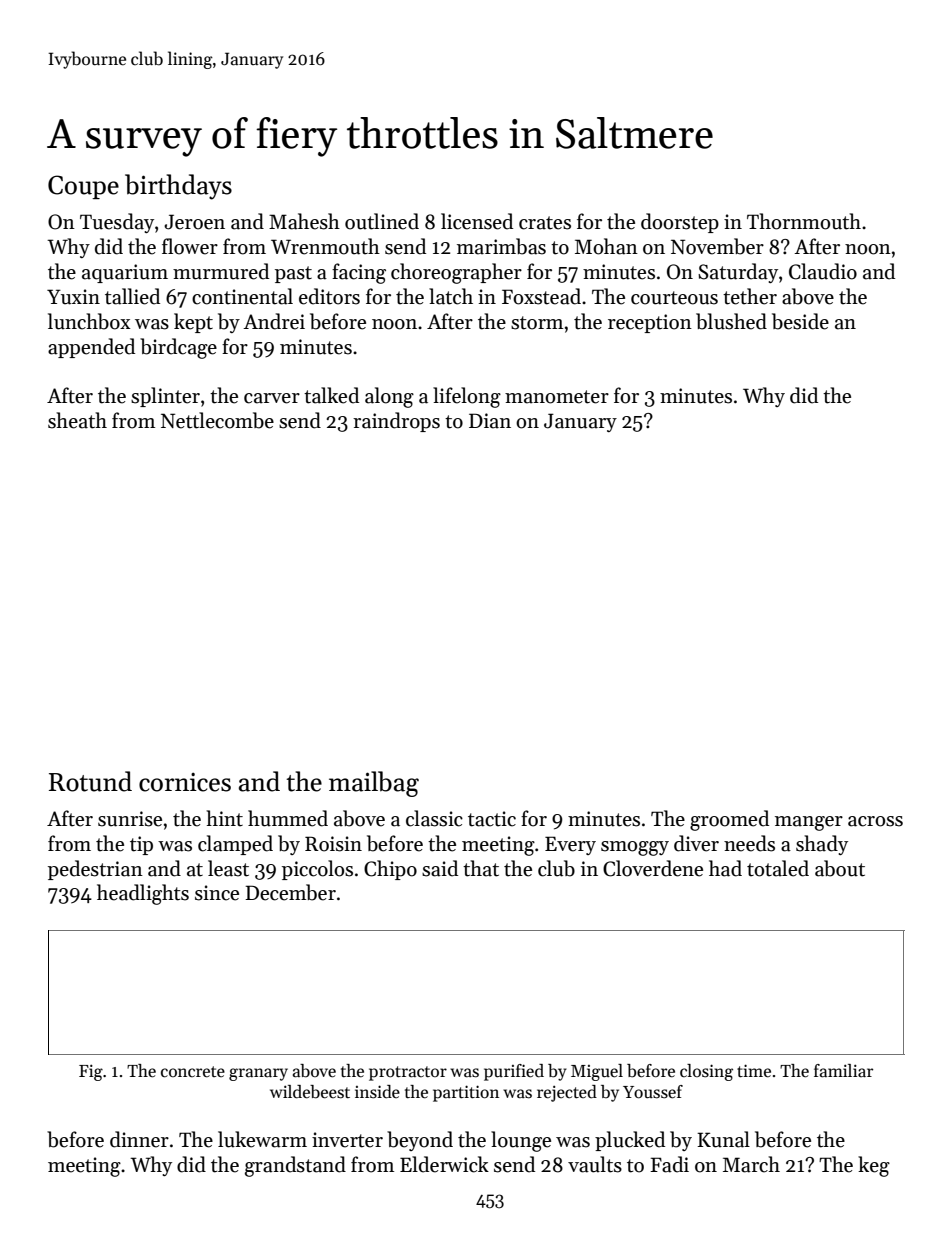 The image size is (952, 1233). What do you see at coordinates (290, 892) in the screenshot?
I see `December` at bounding box center [290, 892].
